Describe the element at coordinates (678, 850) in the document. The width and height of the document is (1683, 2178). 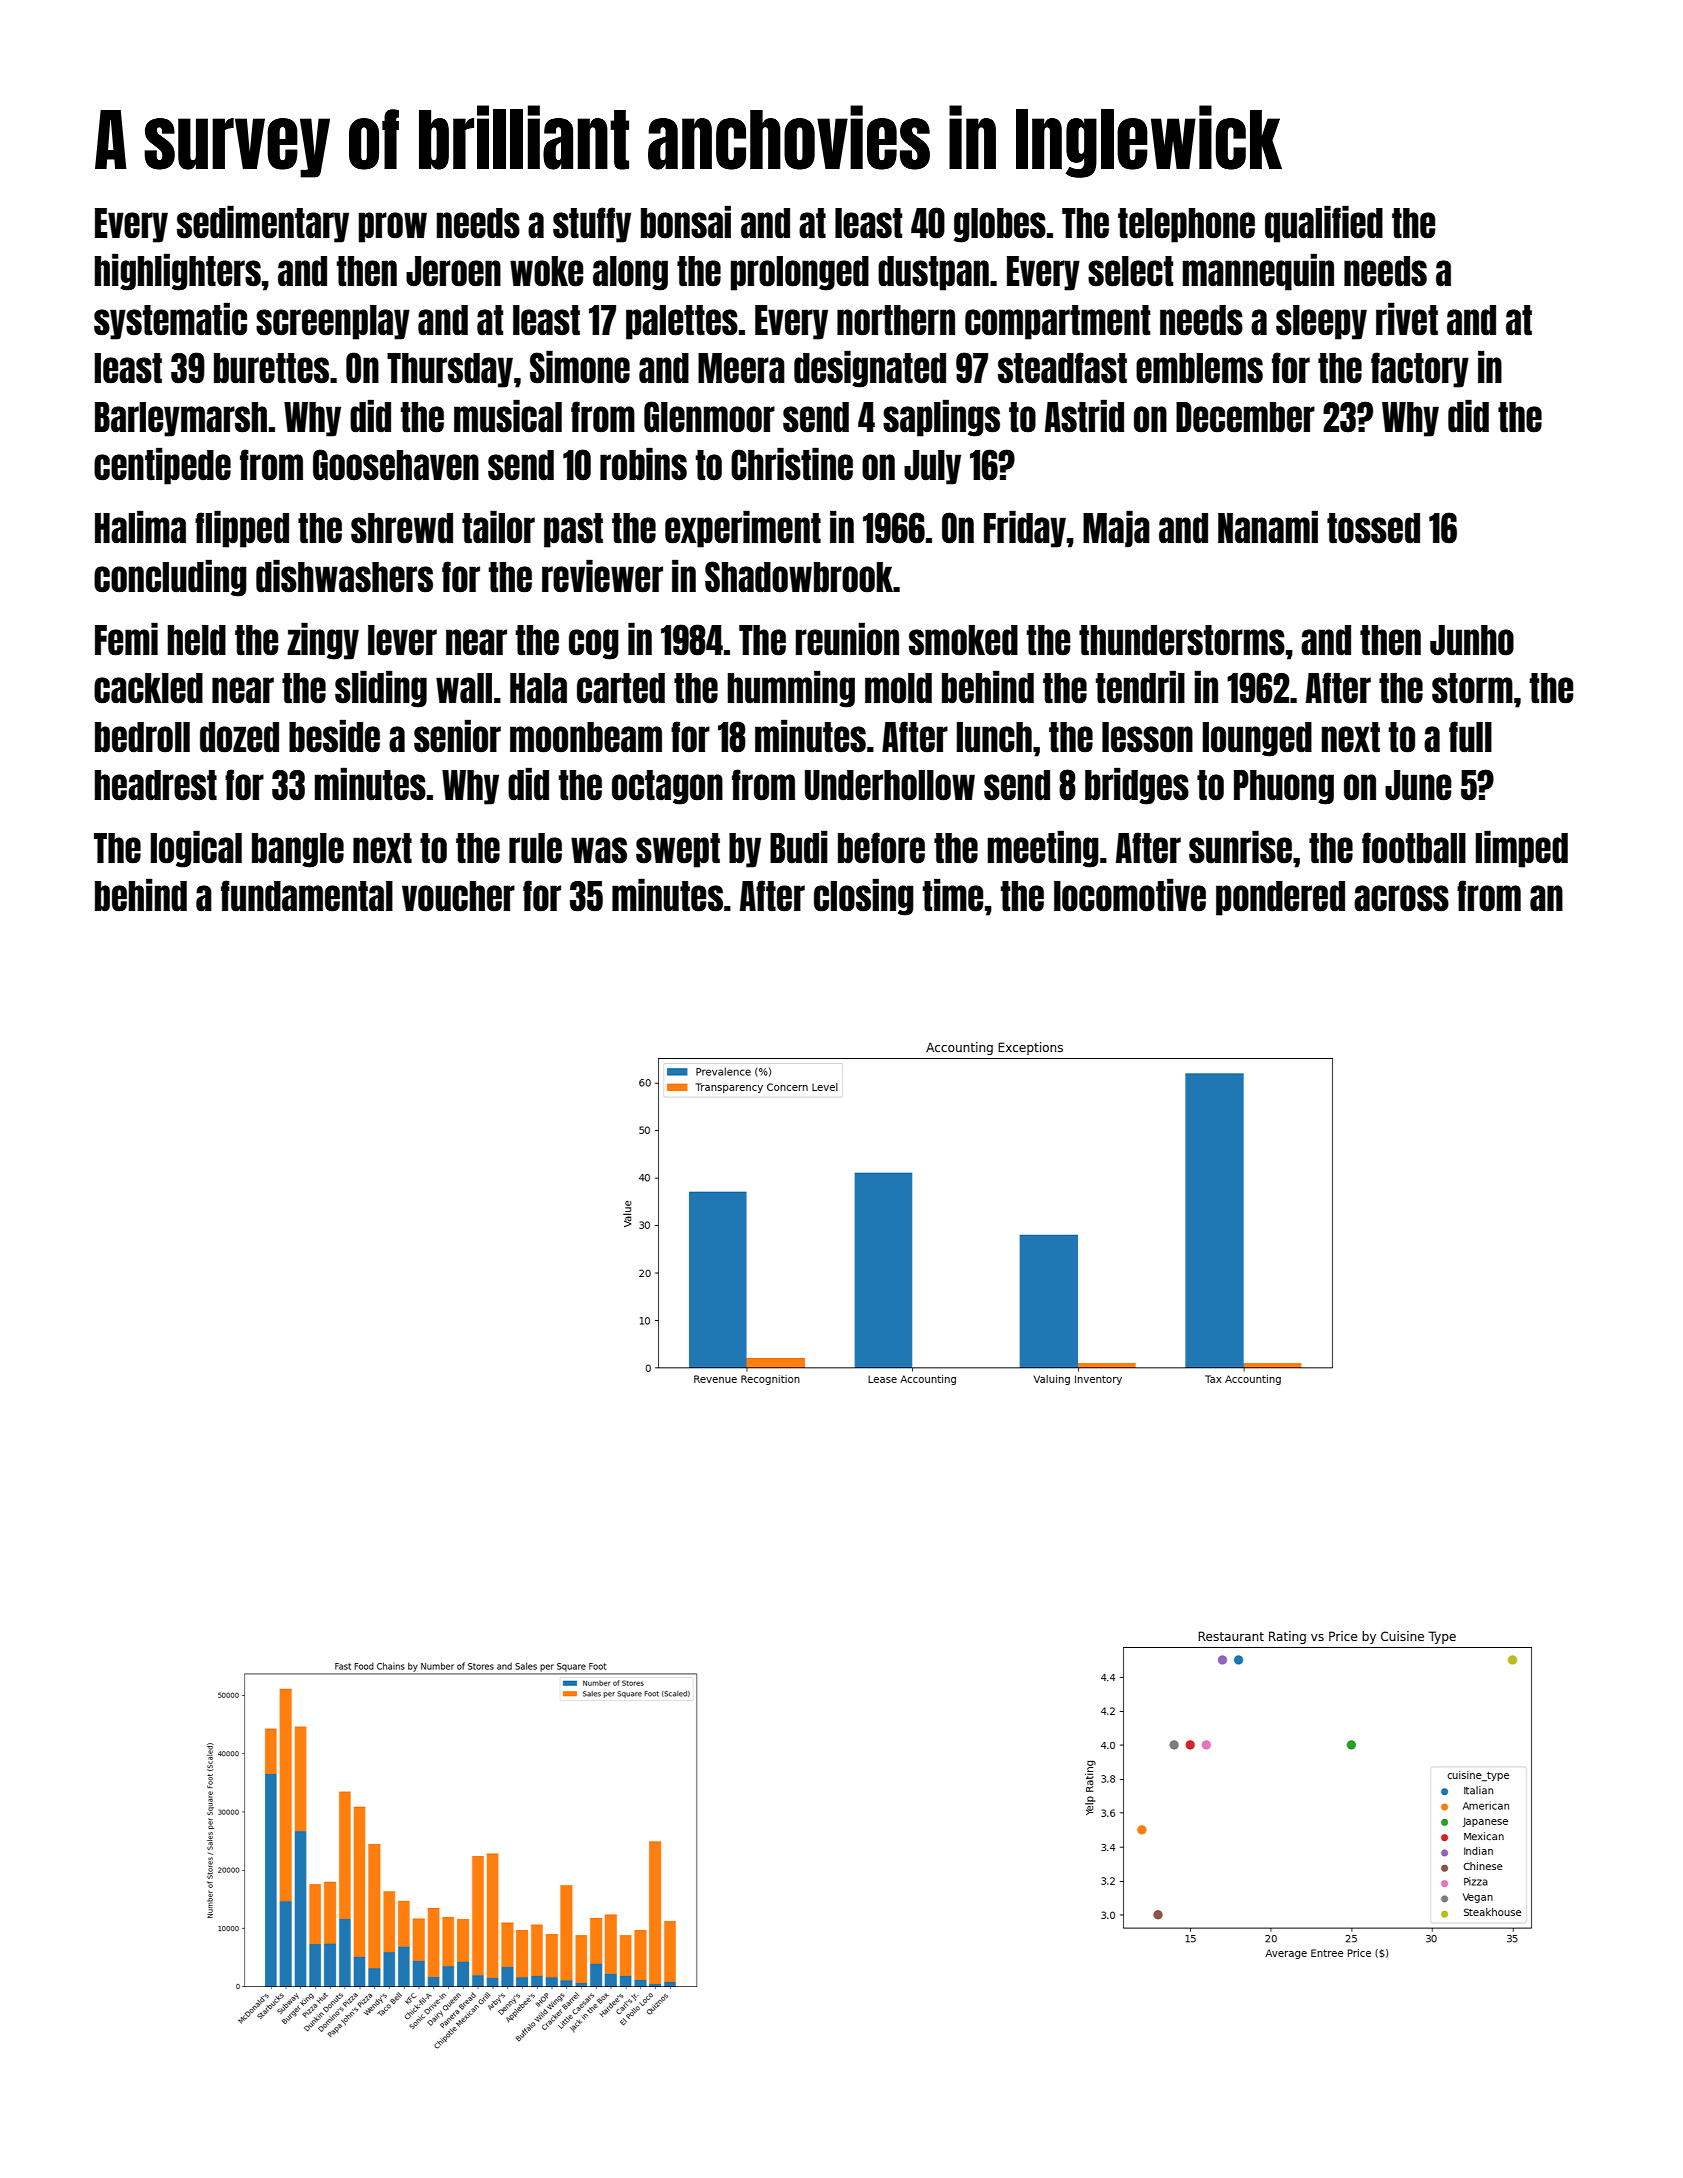
I see `swept` at that location.
